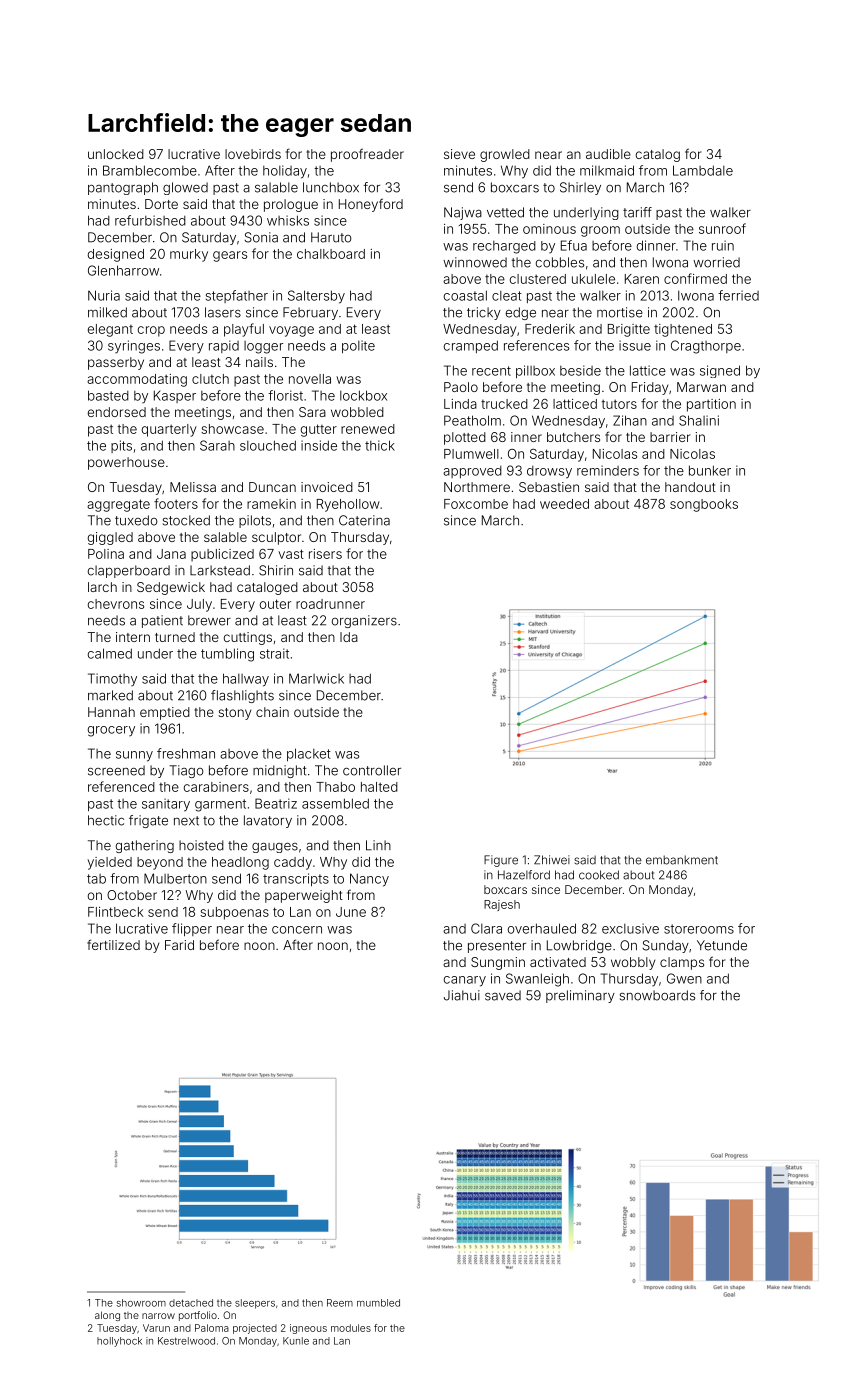 This screenshot has width=849, height=1400. What do you see at coordinates (227, 655) in the screenshot?
I see `tumbling` at bounding box center [227, 655].
